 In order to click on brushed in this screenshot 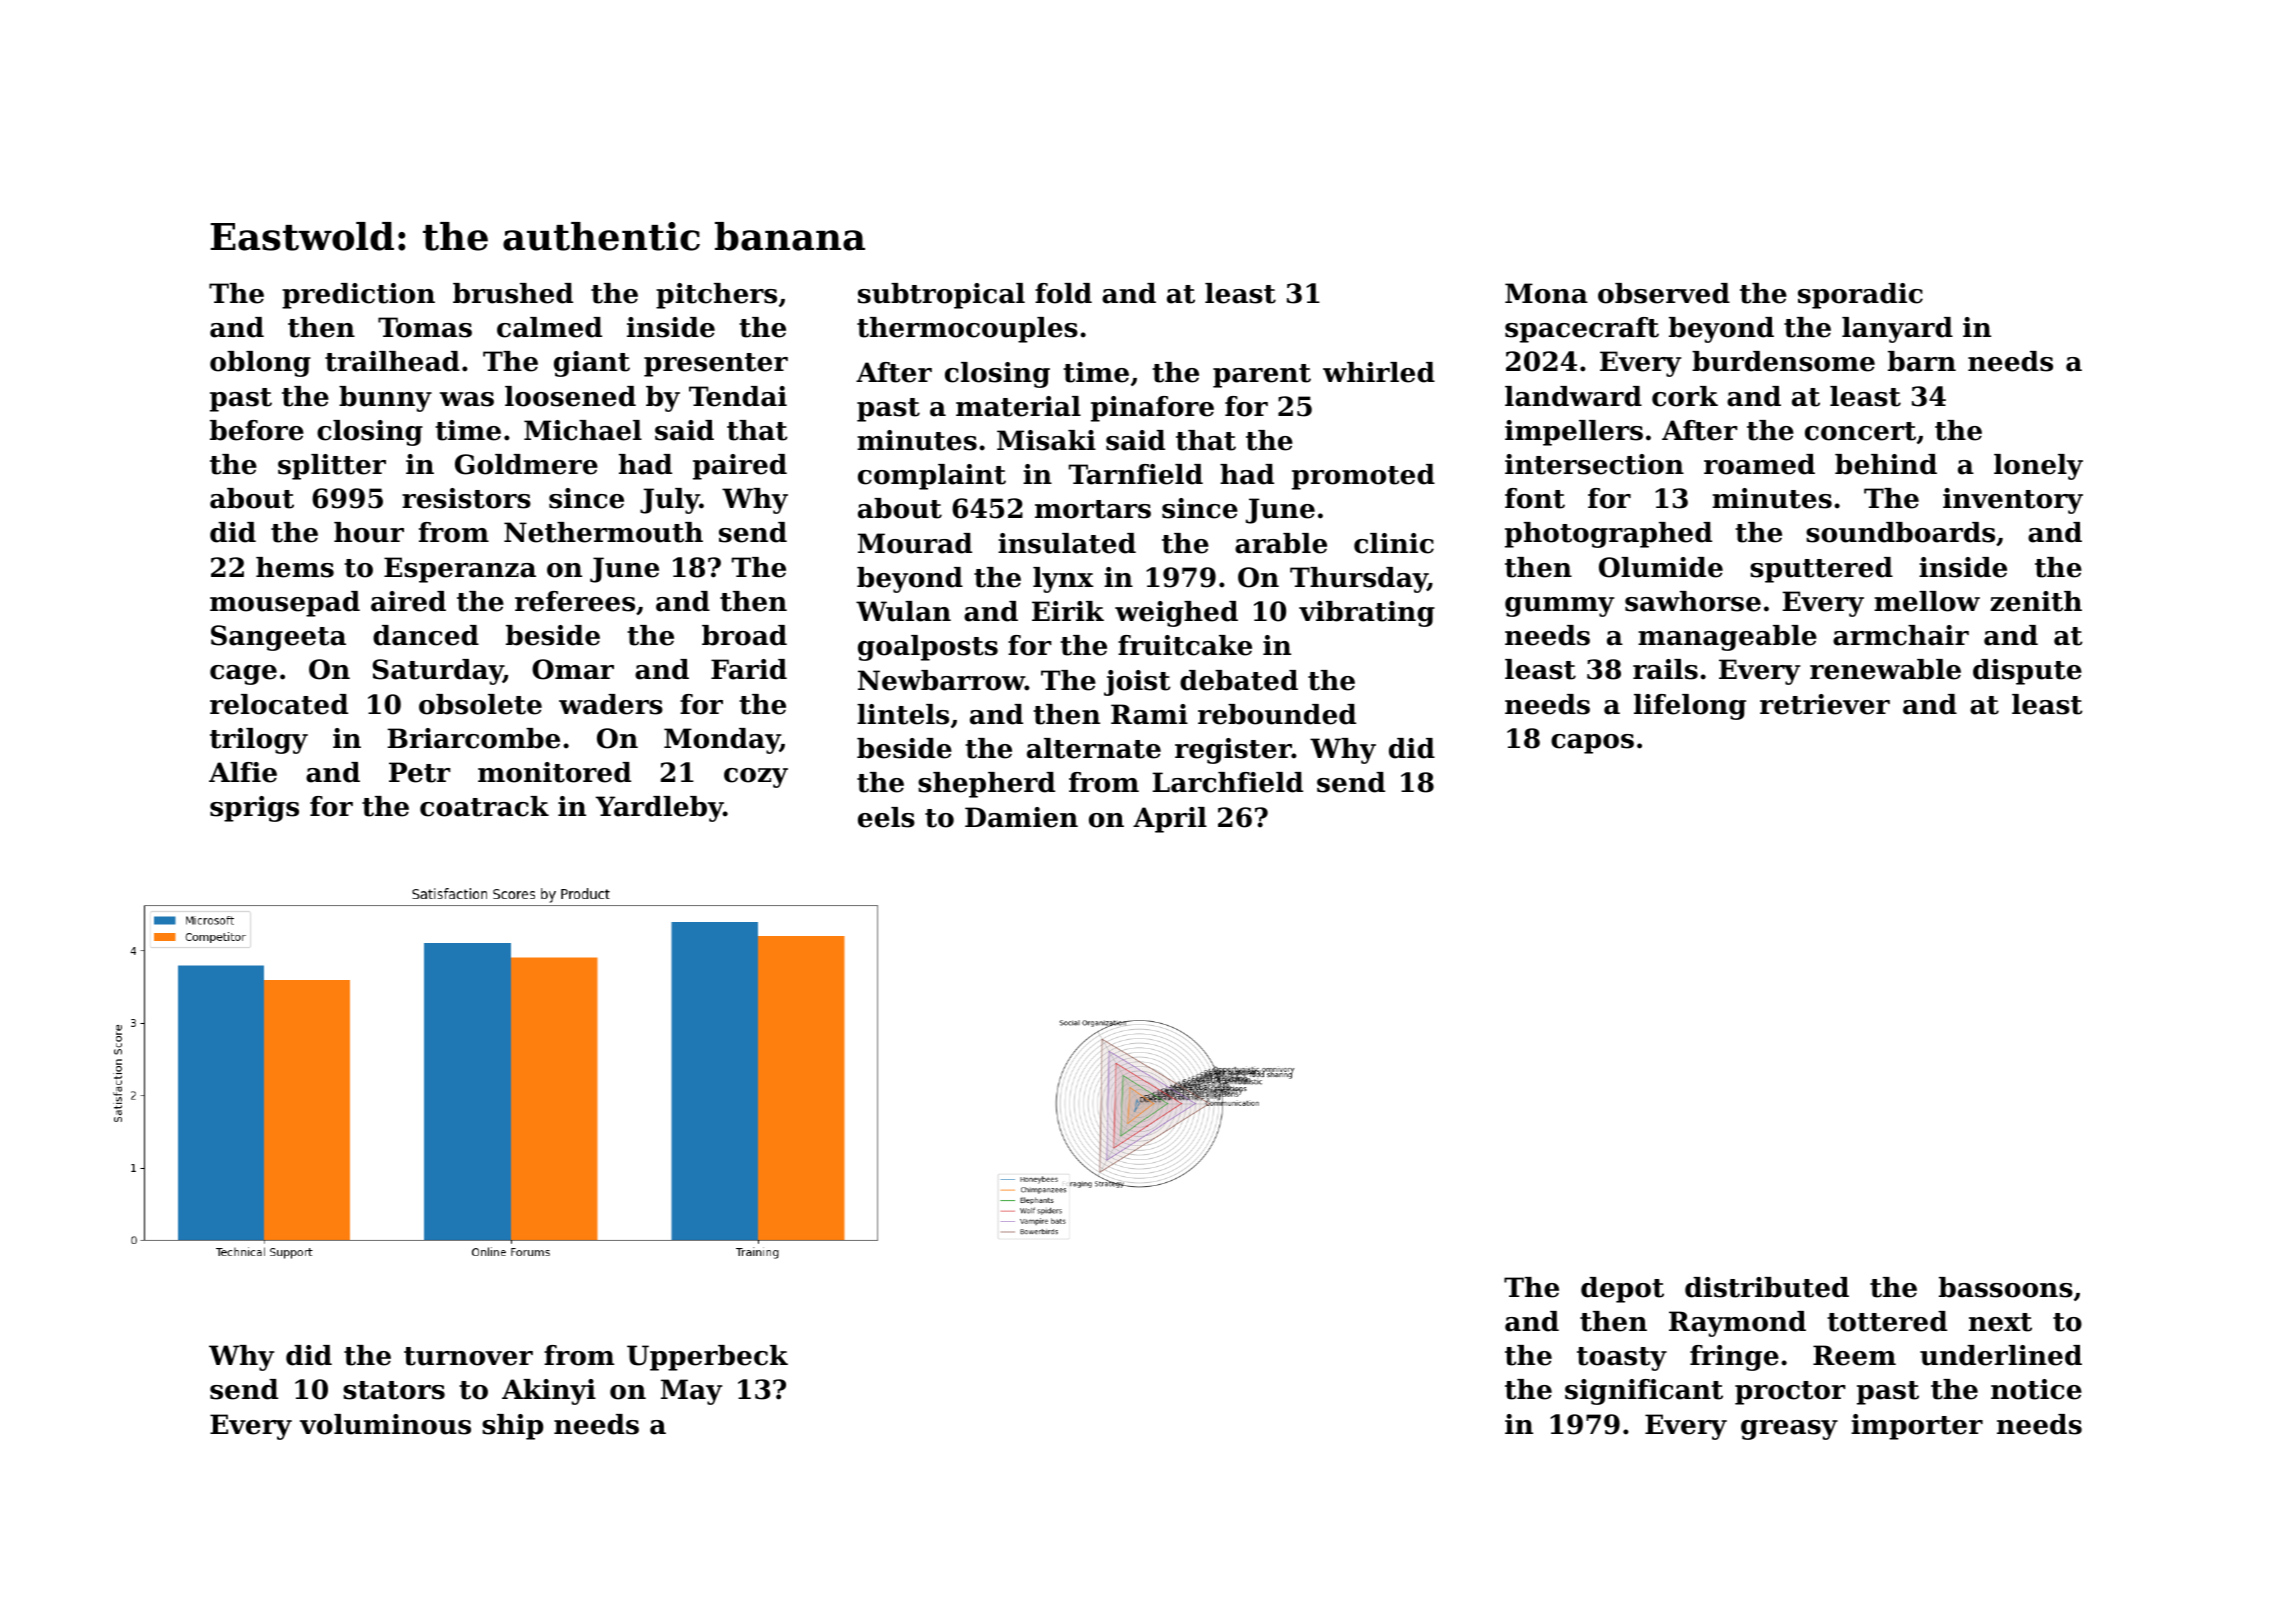, I will do `click(513, 293)`.
